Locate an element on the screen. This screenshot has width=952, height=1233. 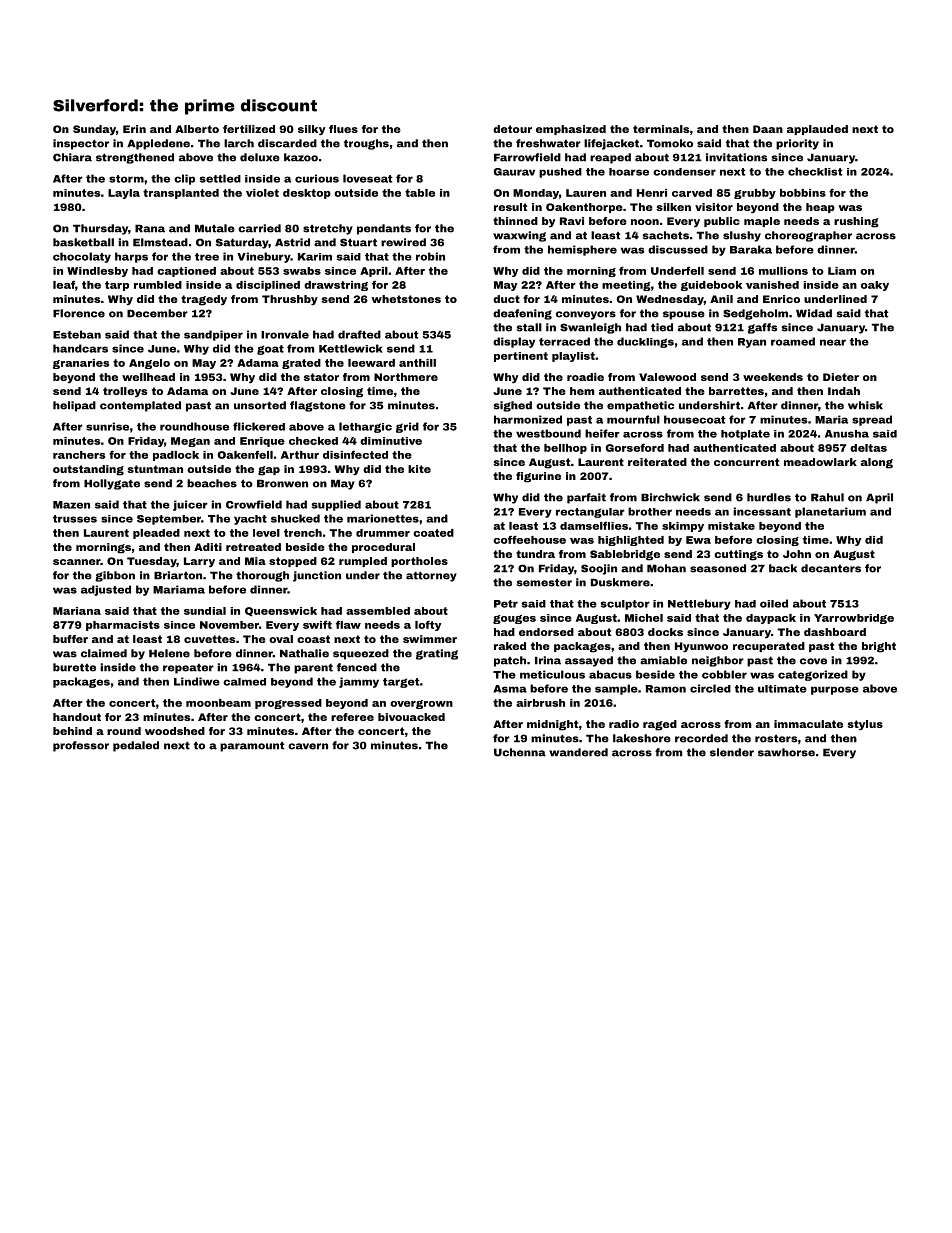
settled is located at coordinates (220, 178).
